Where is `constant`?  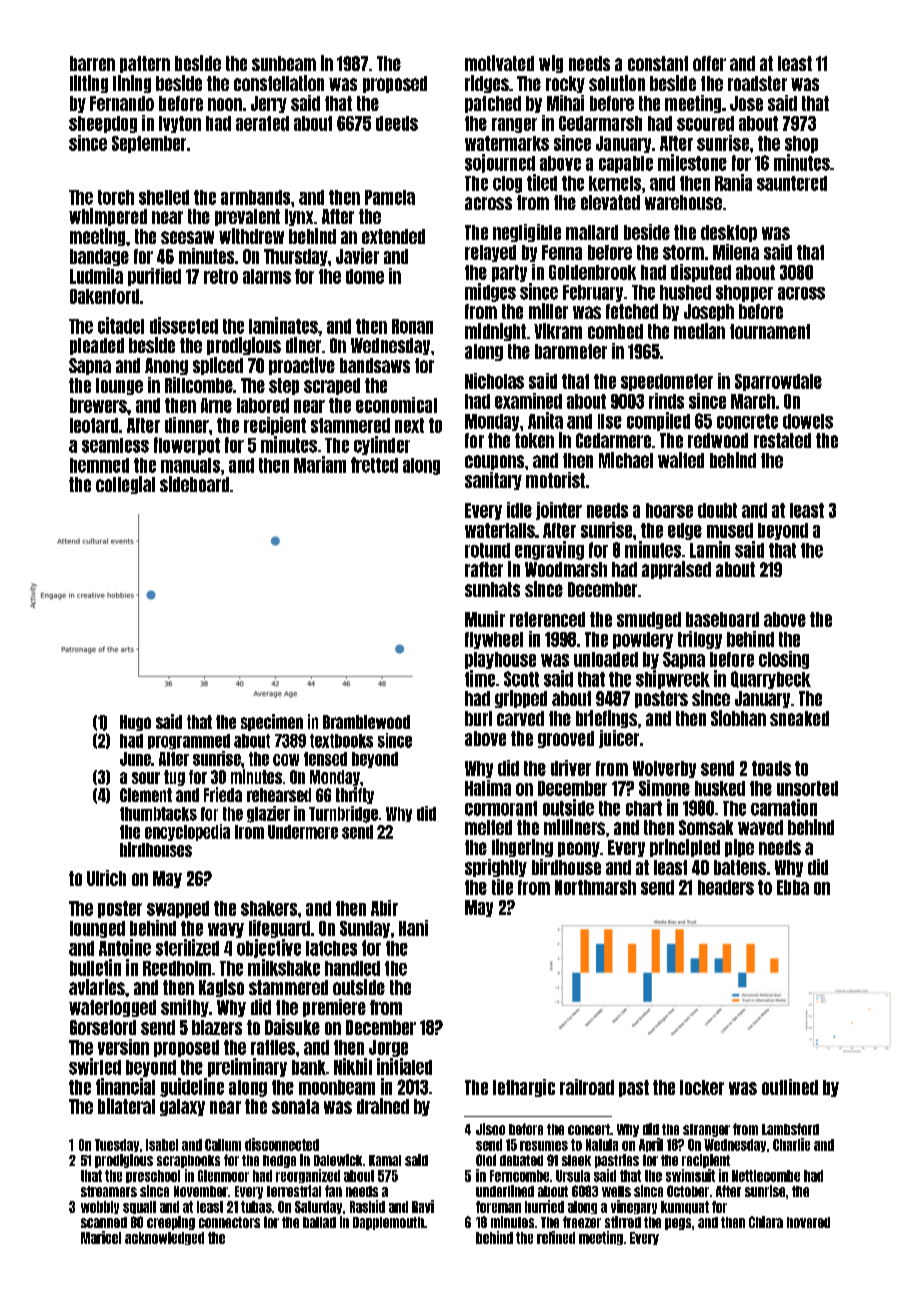 constant is located at coordinates (658, 63).
